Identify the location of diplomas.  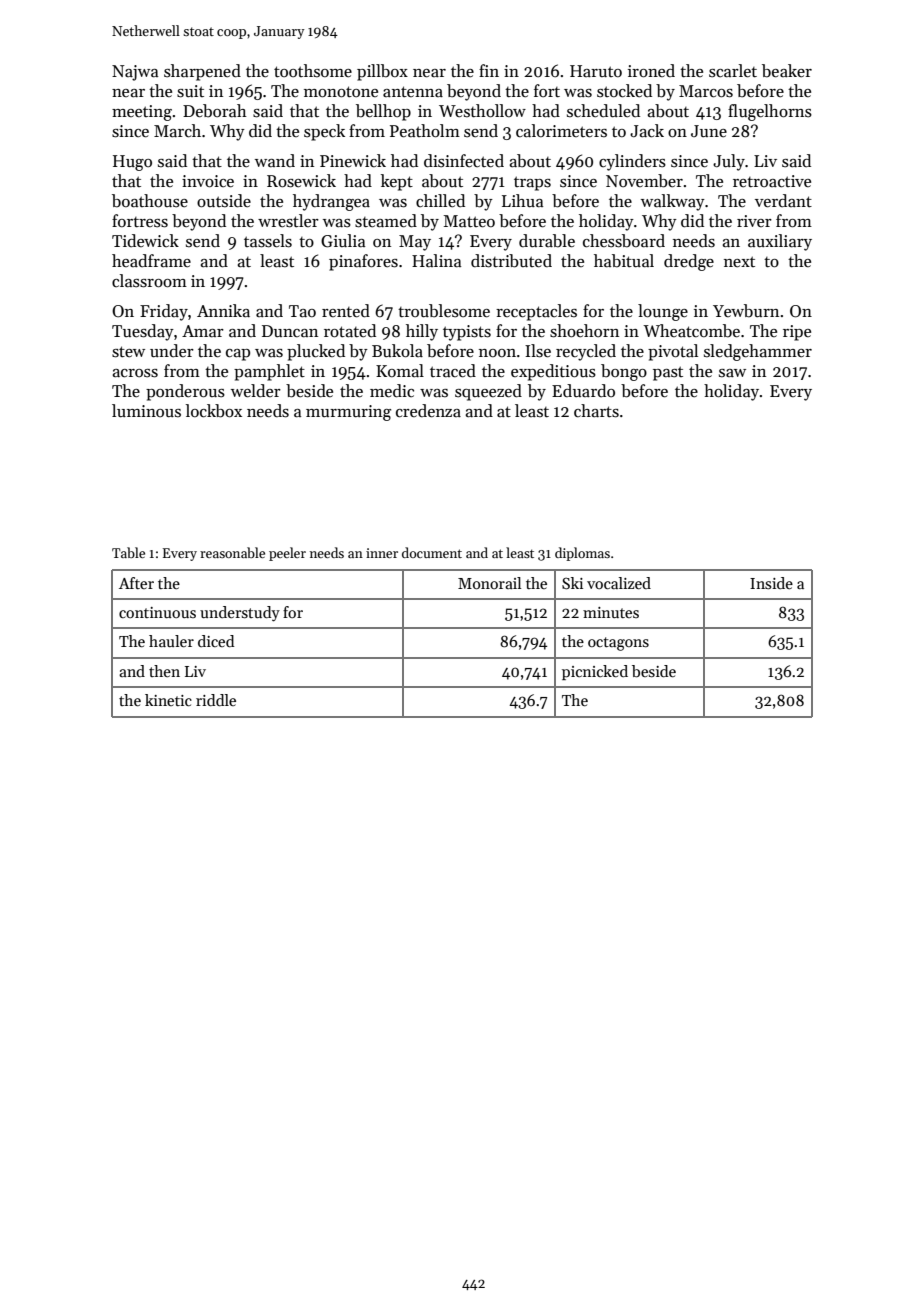
(582, 554).
